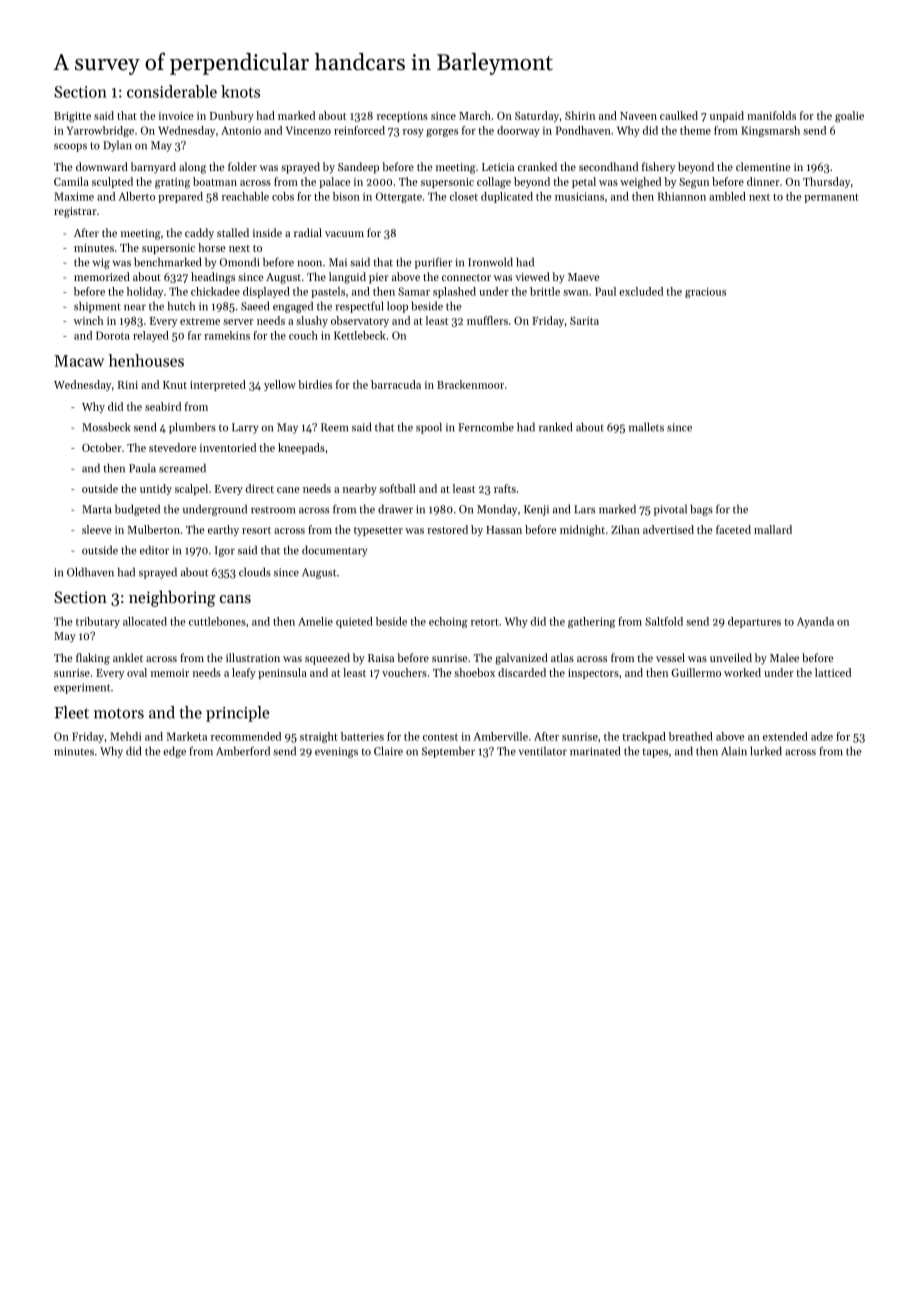  I want to click on resort, so click(256, 530).
